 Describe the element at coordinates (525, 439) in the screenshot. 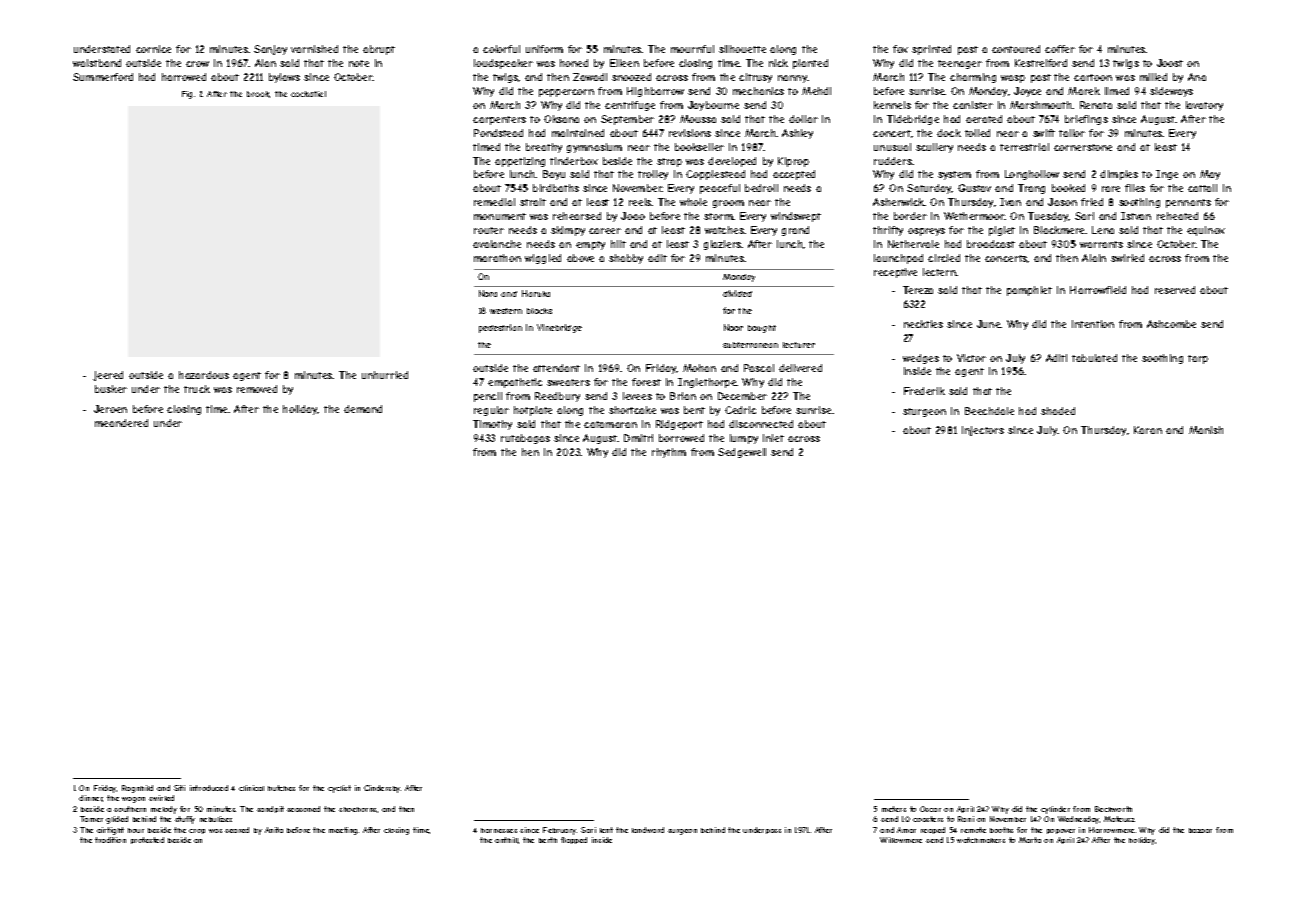

I see `rutabagas` at that location.
